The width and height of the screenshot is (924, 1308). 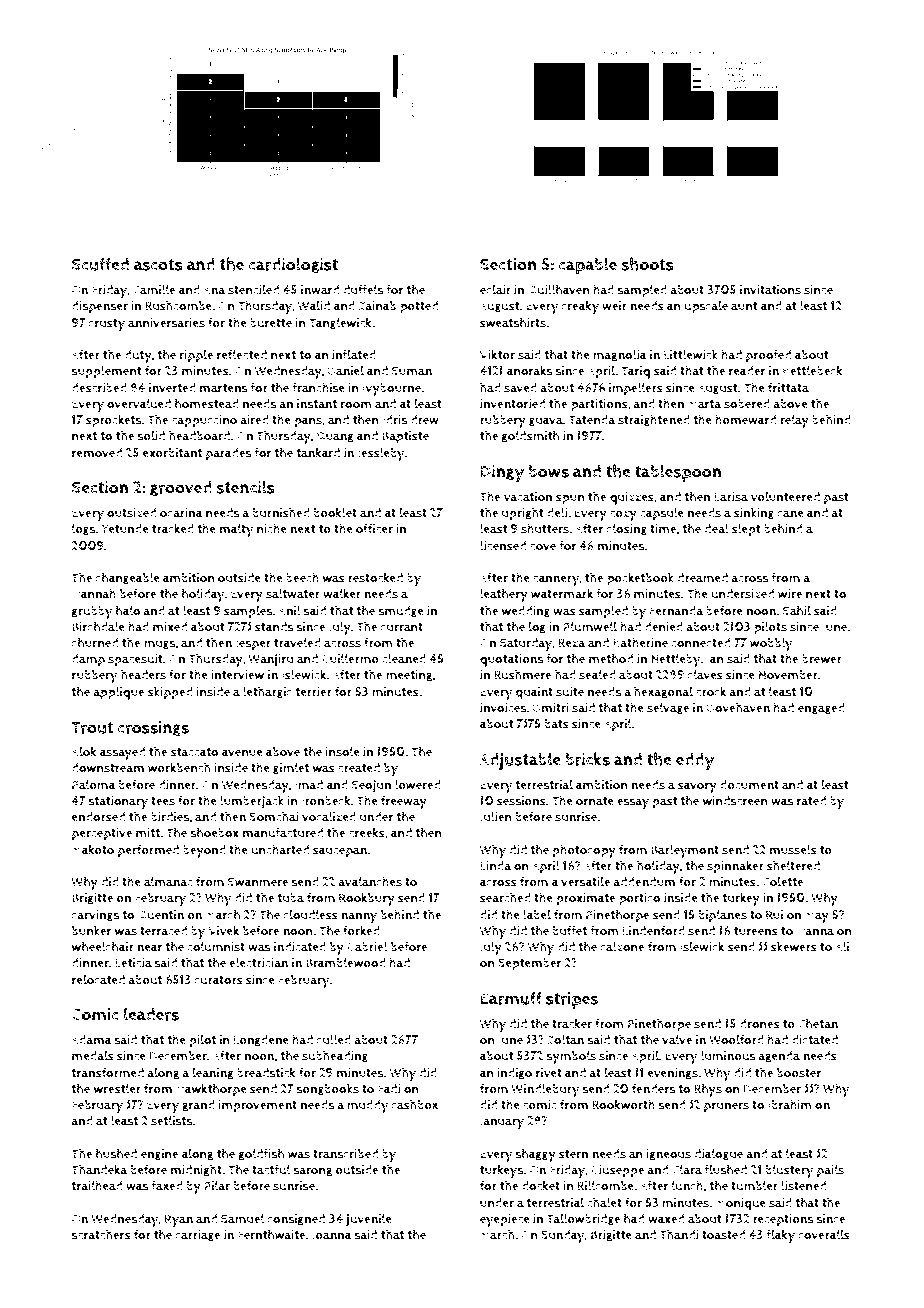 What do you see at coordinates (168, 881) in the screenshot?
I see `almanac` at bounding box center [168, 881].
